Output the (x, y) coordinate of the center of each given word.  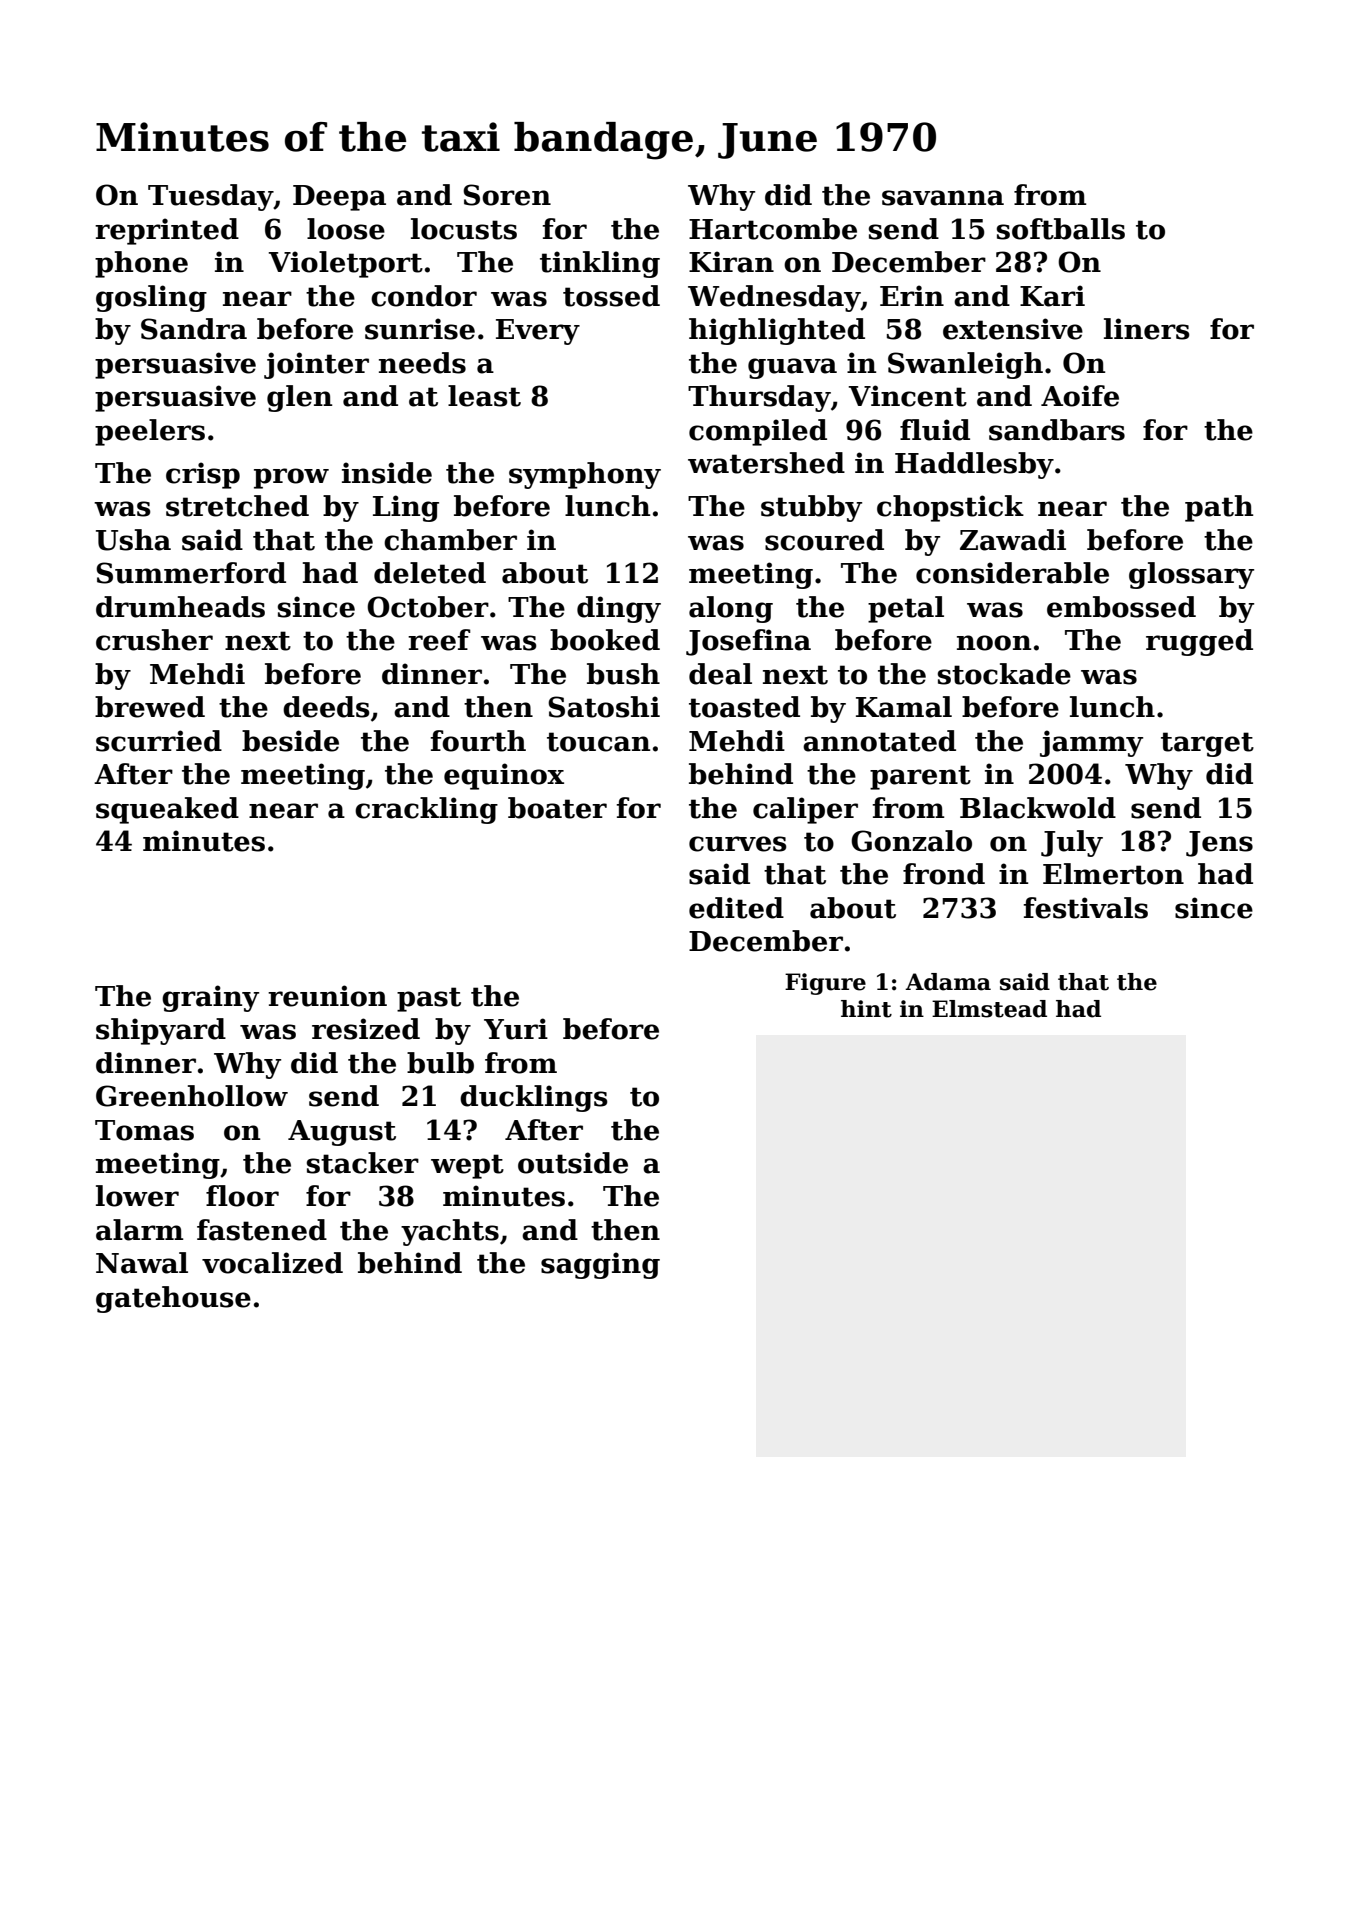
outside (573, 1163)
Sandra (194, 329)
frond (944, 874)
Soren (507, 195)
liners (1147, 329)
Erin (912, 295)
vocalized (272, 1263)
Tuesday (211, 197)
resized (366, 1029)
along (731, 609)
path (1219, 508)
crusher (154, 640)
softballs (1061, 229)
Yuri (516, 1029)
